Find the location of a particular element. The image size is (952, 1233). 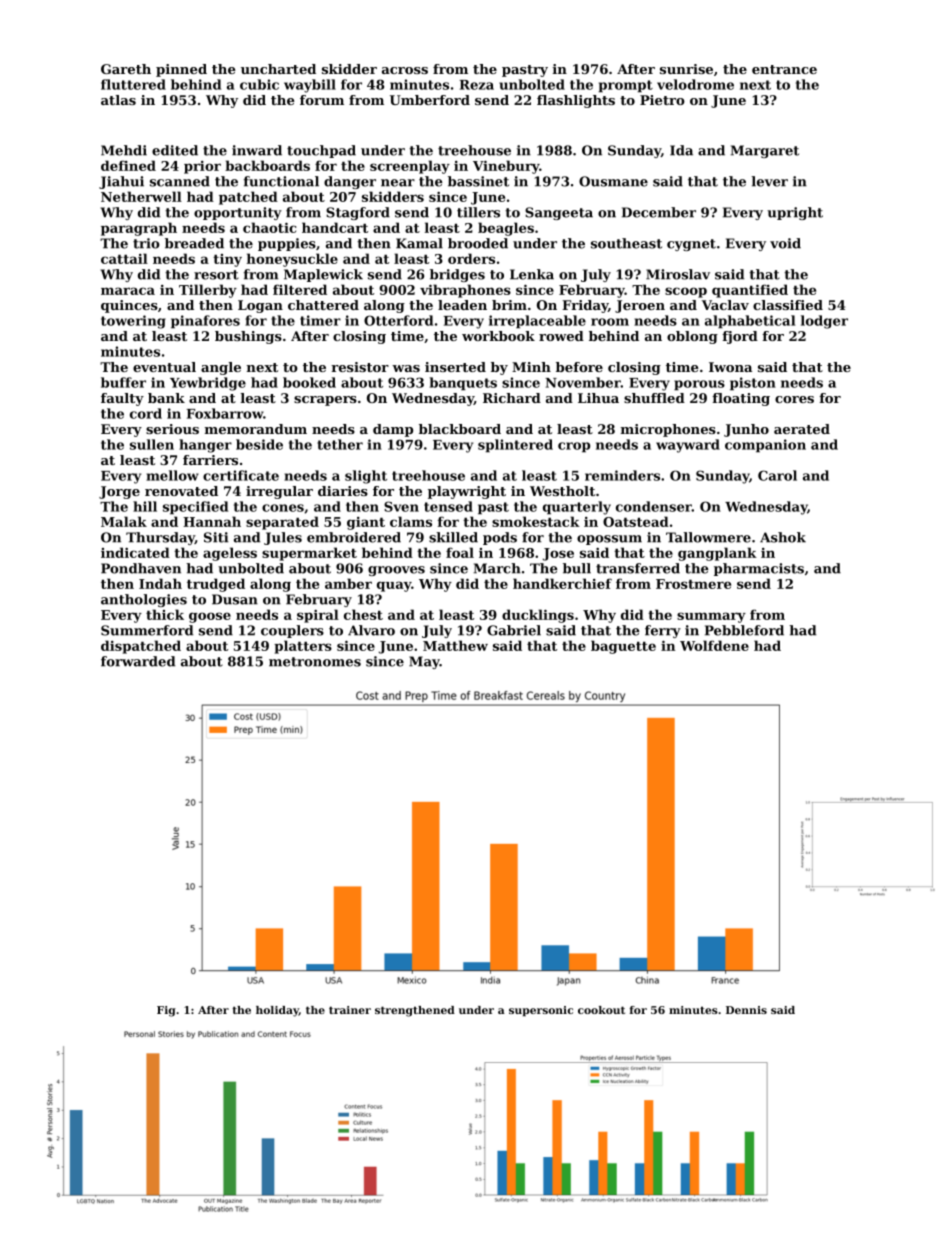

bull is located at coordinates (577, 568).
